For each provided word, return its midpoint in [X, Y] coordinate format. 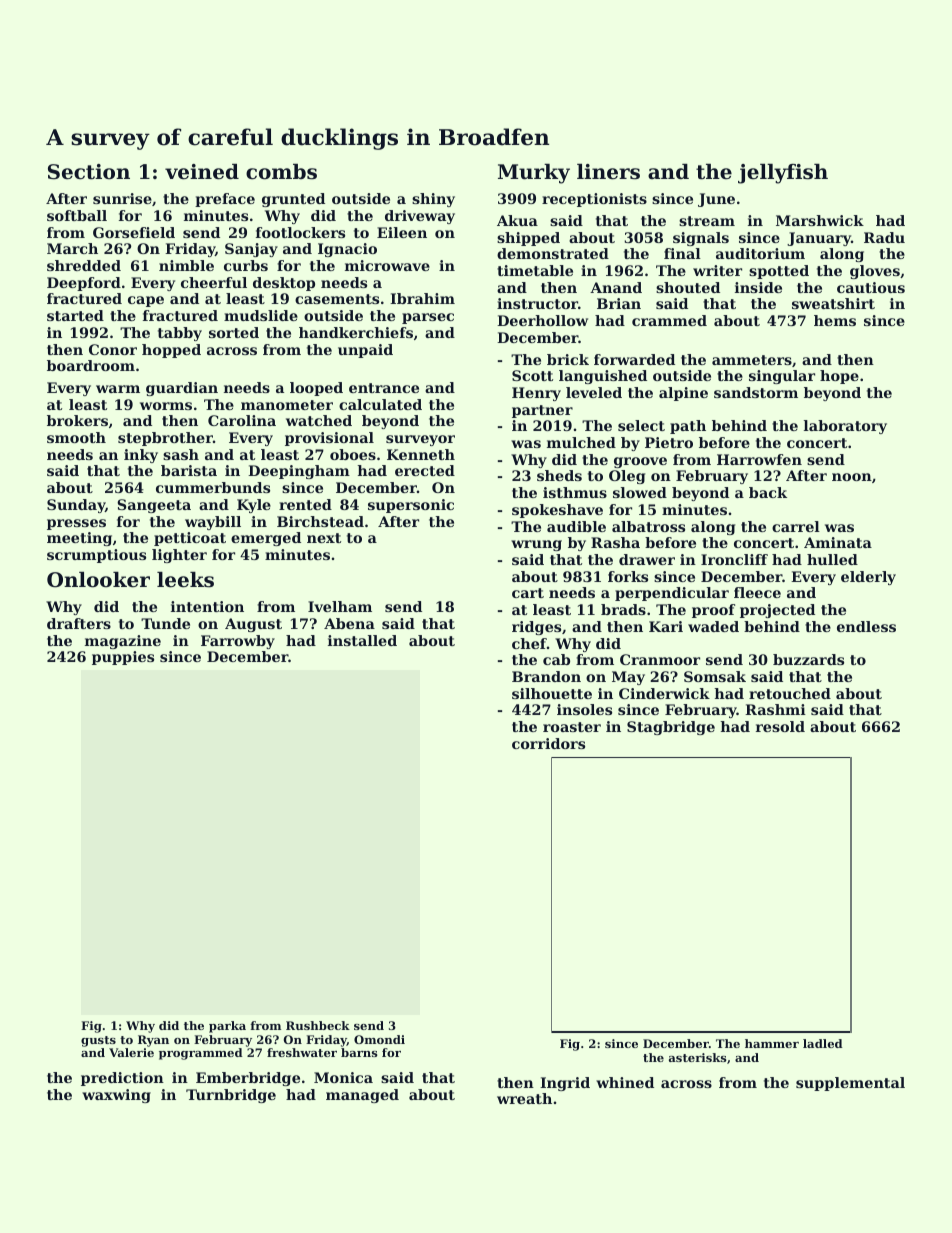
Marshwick [820, 220]
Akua [517, 220]
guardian [182, 389]
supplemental [850, 1084]
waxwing [116, 1096]
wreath [524, 1098]
